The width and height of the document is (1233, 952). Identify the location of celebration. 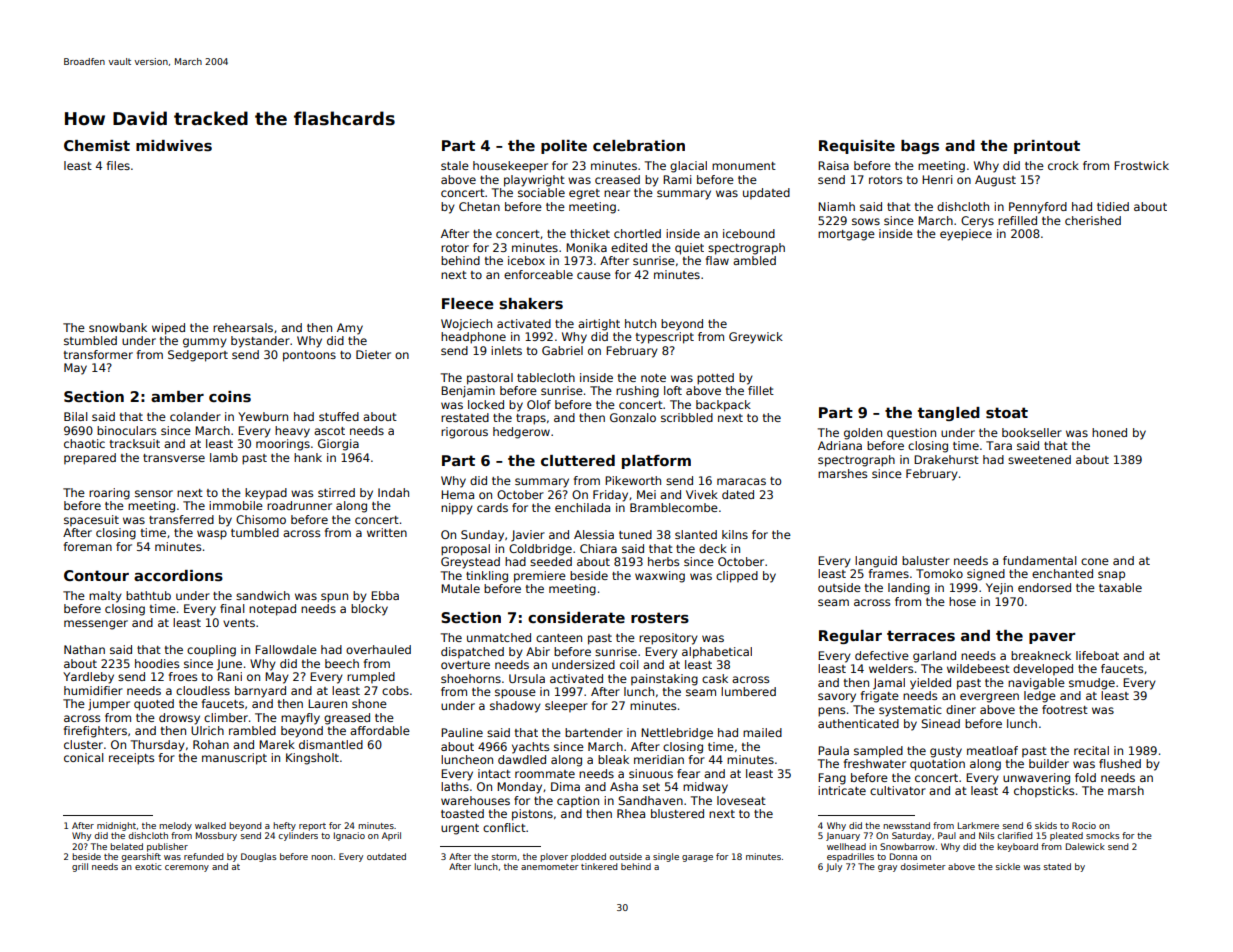
(639, 145).
